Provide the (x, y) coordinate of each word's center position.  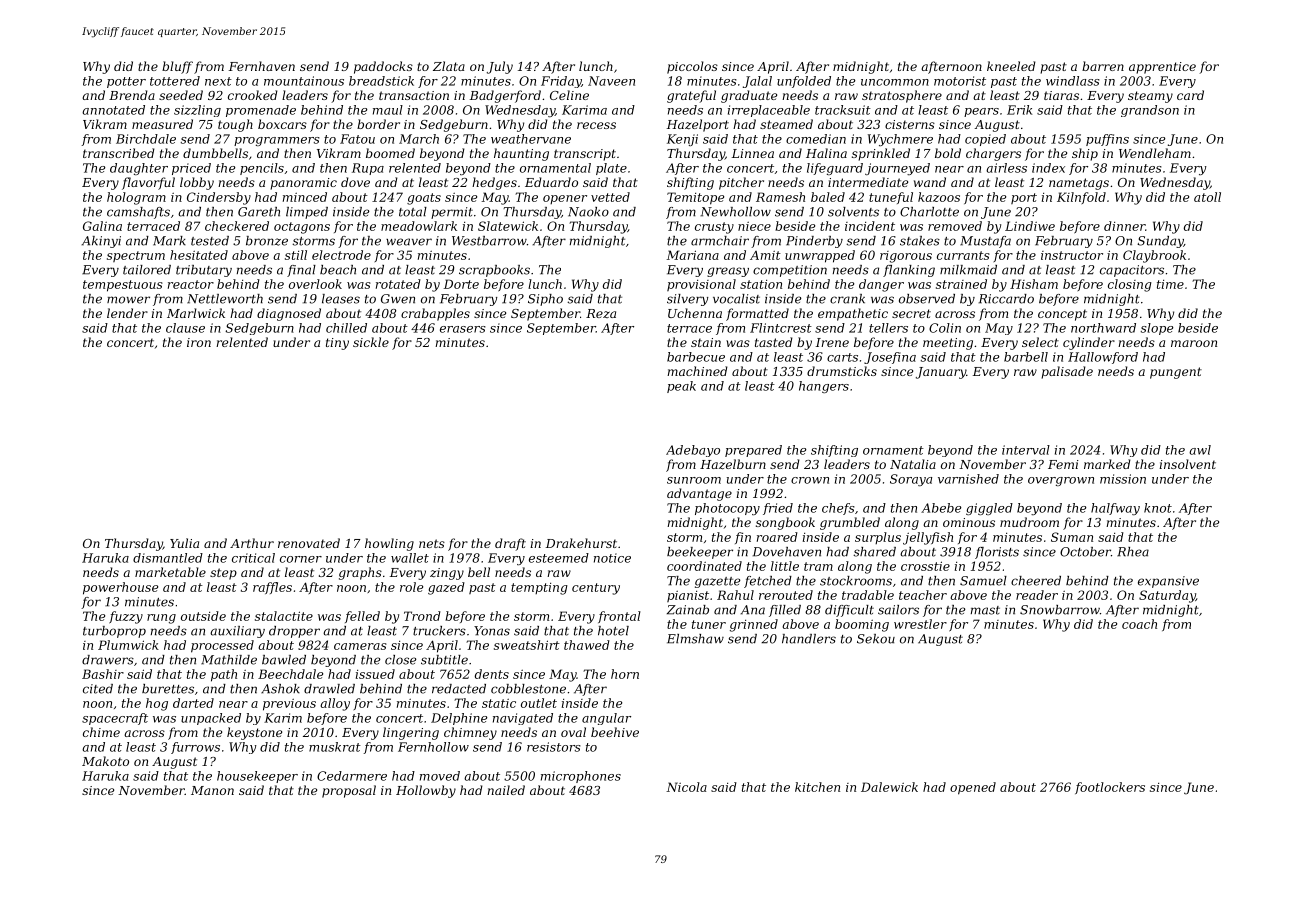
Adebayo (693, 451)
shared (874, 552)
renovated (309, 543)
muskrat (335, 747)
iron (199, 342)
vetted (610, 197)
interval (1026, 450)
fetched (768, 582)
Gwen (398, 299)
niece (754, 226)
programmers (277, 141)
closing (1130, 285)
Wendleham (1155, 153)
